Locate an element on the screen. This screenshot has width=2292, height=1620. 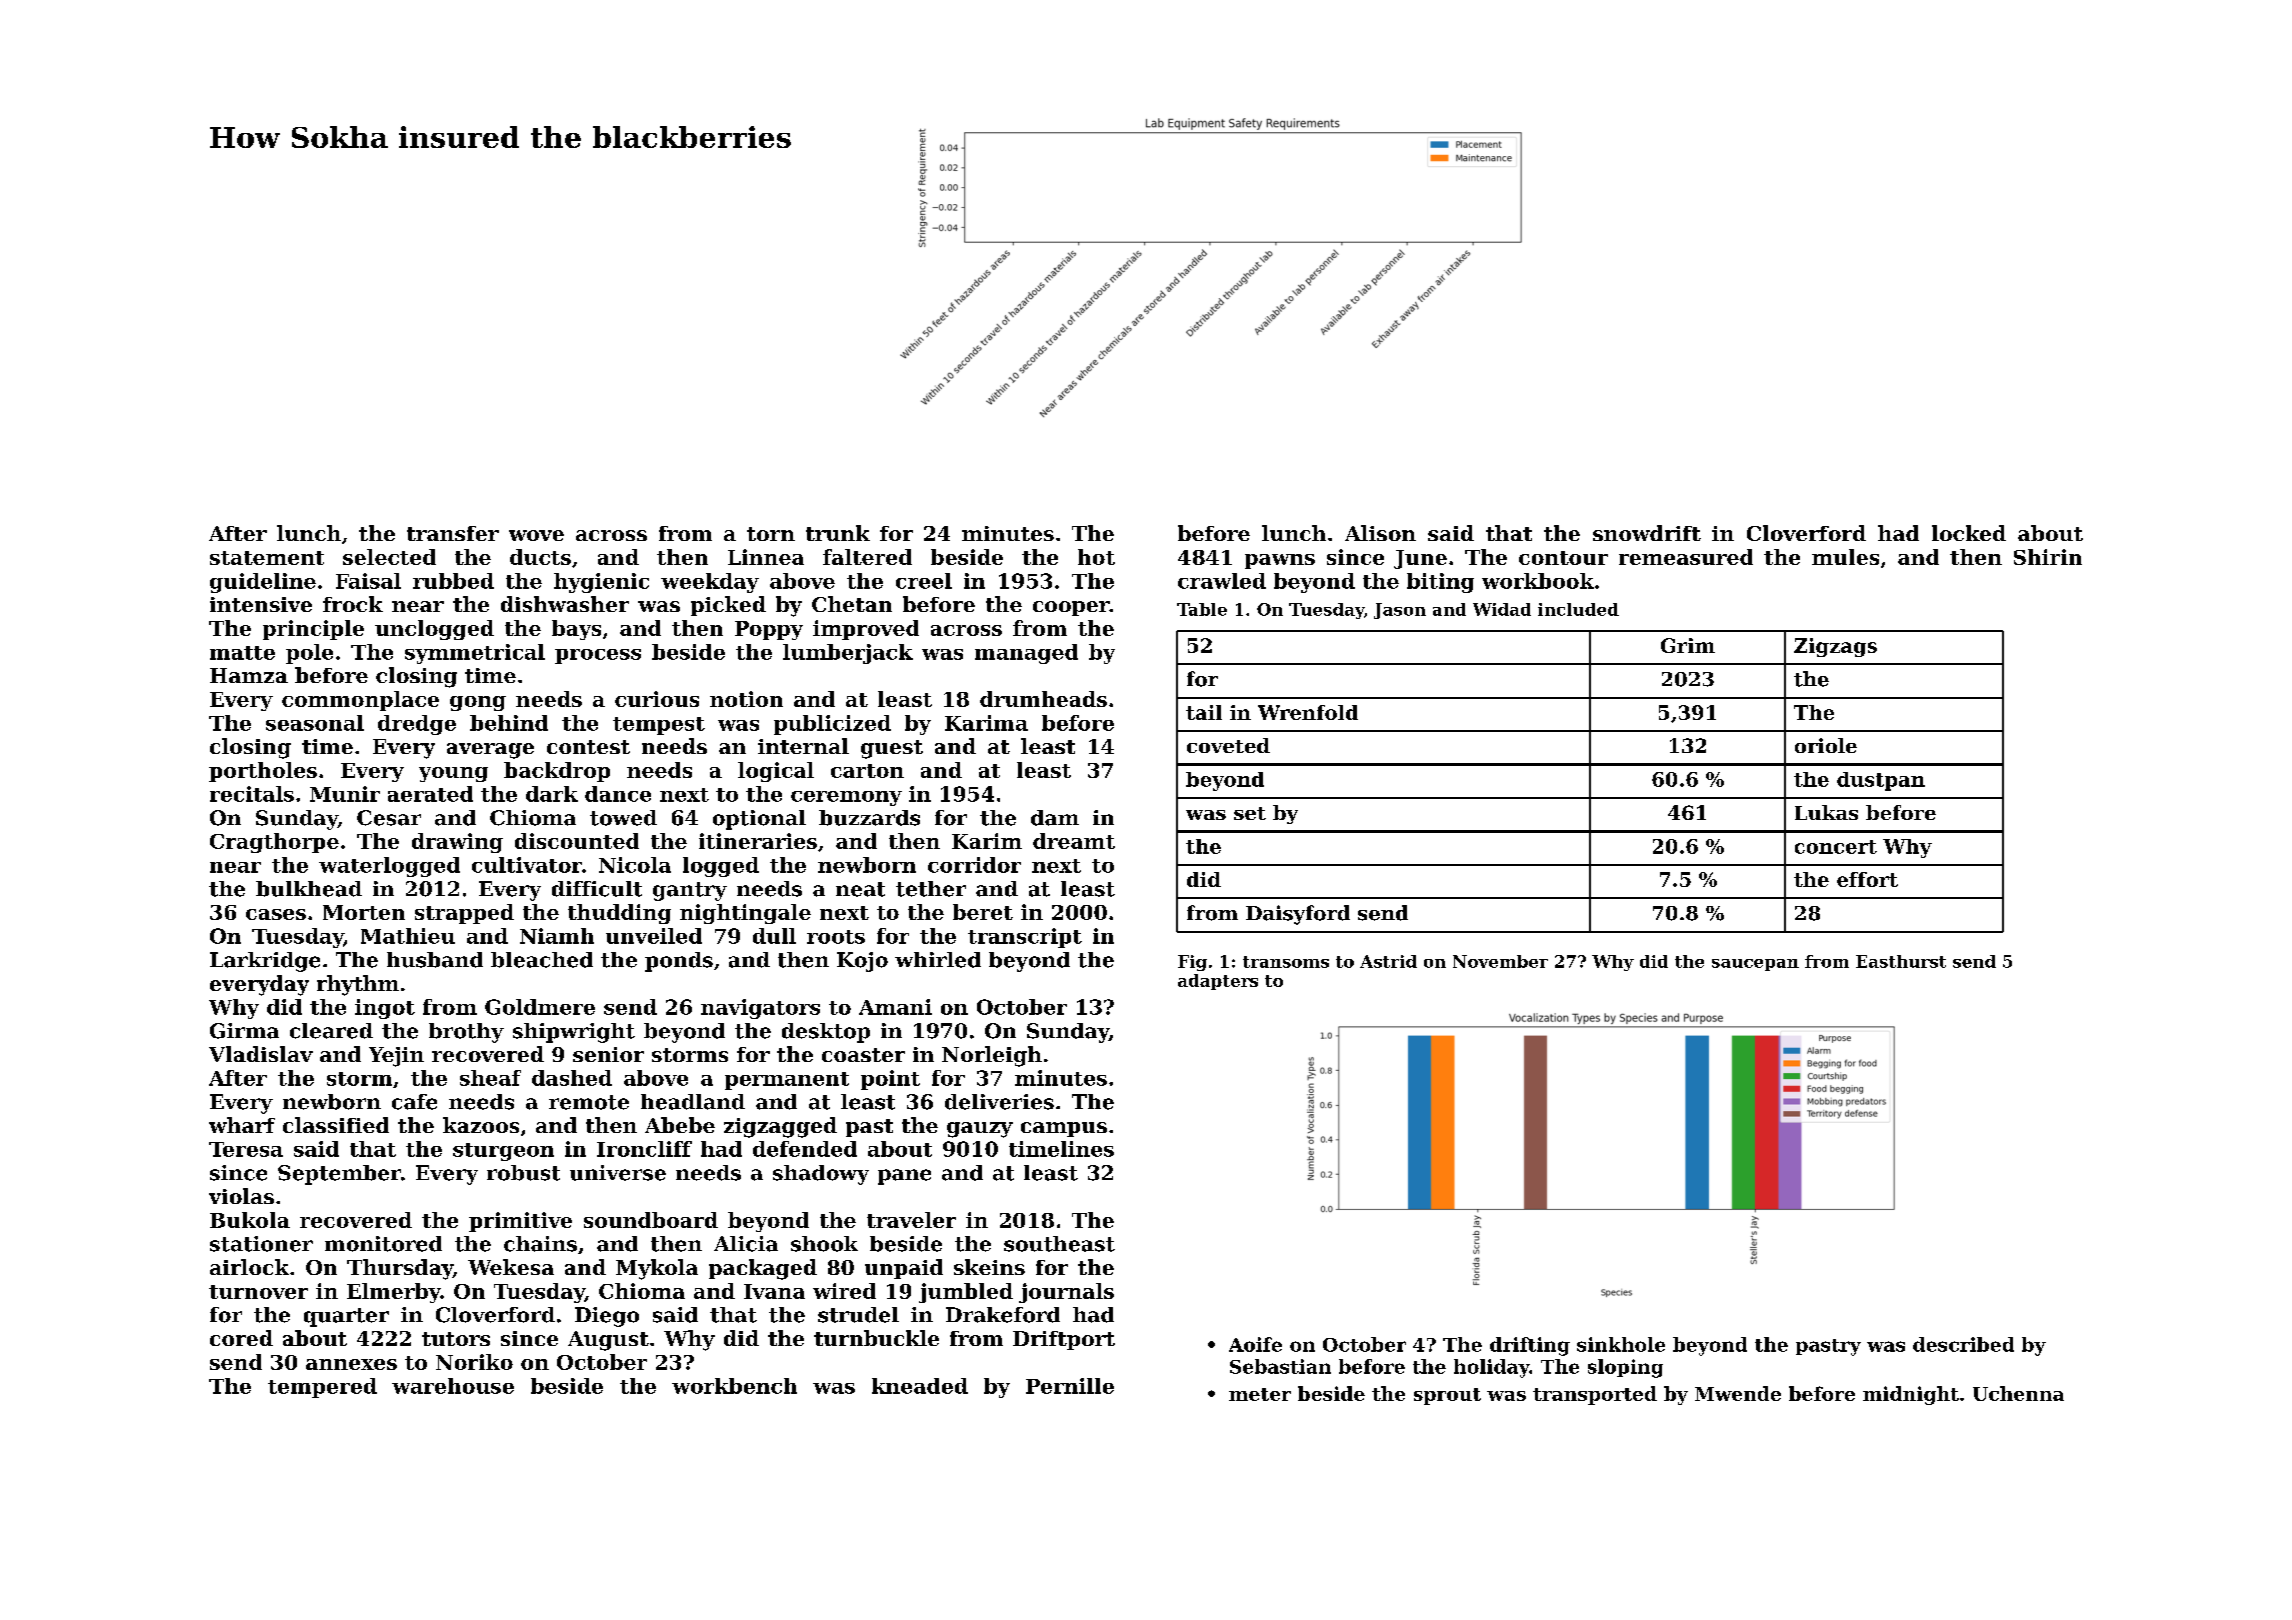
concert is located at coordinates (1836, 847).
